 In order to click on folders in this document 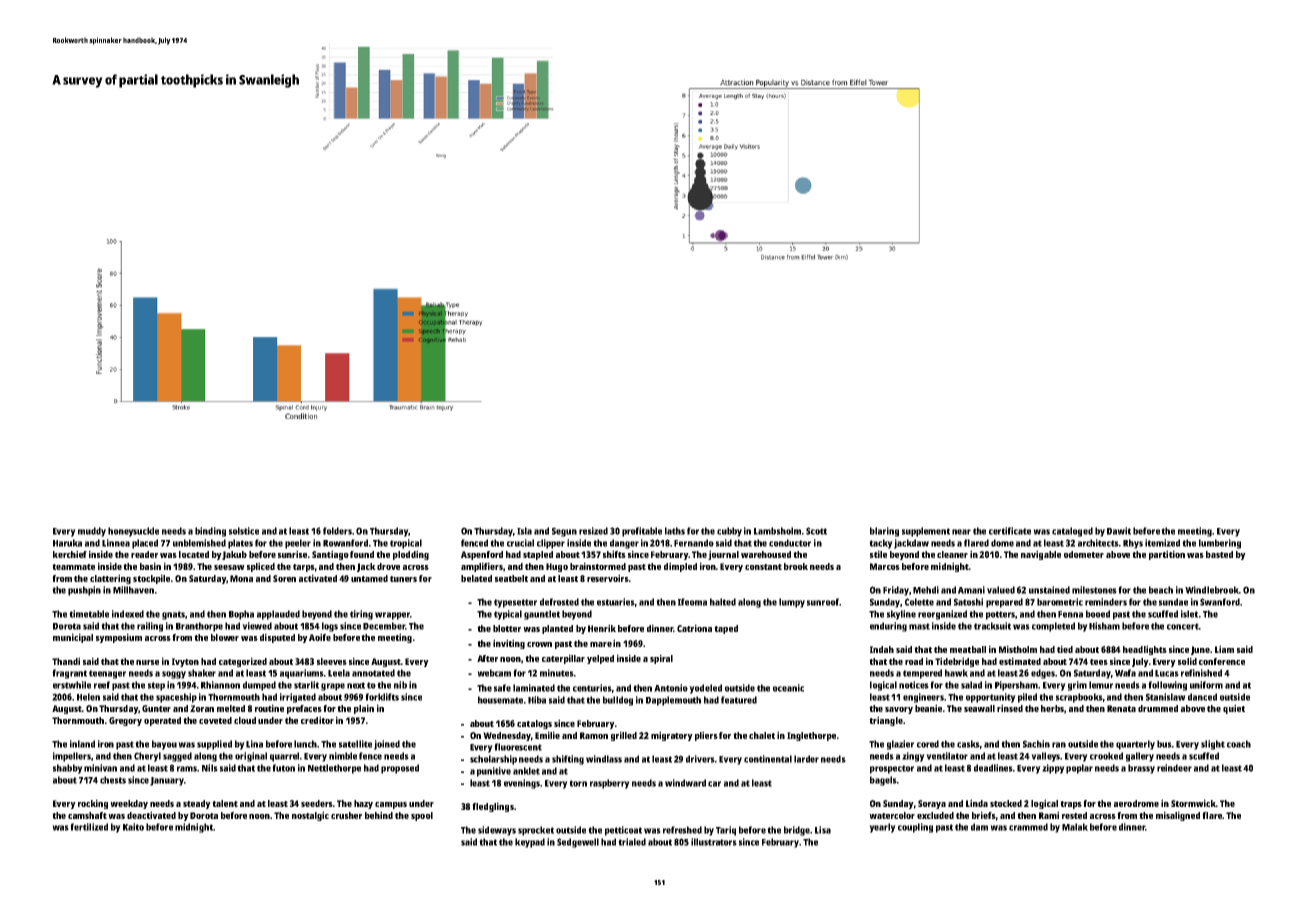, I will do `click(337, 531)`.
